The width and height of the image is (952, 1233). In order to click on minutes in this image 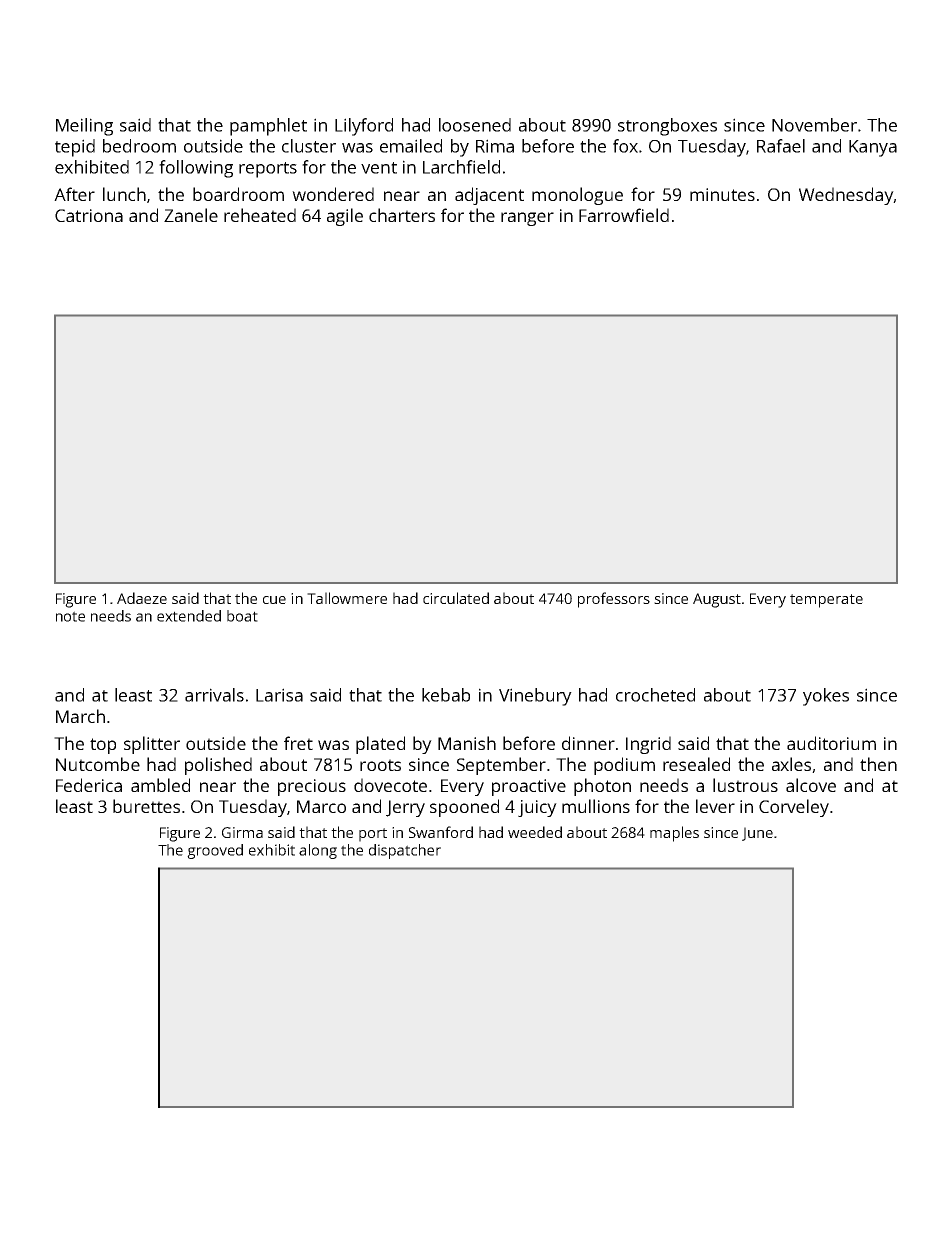, I will do `click(722, 194)`.
